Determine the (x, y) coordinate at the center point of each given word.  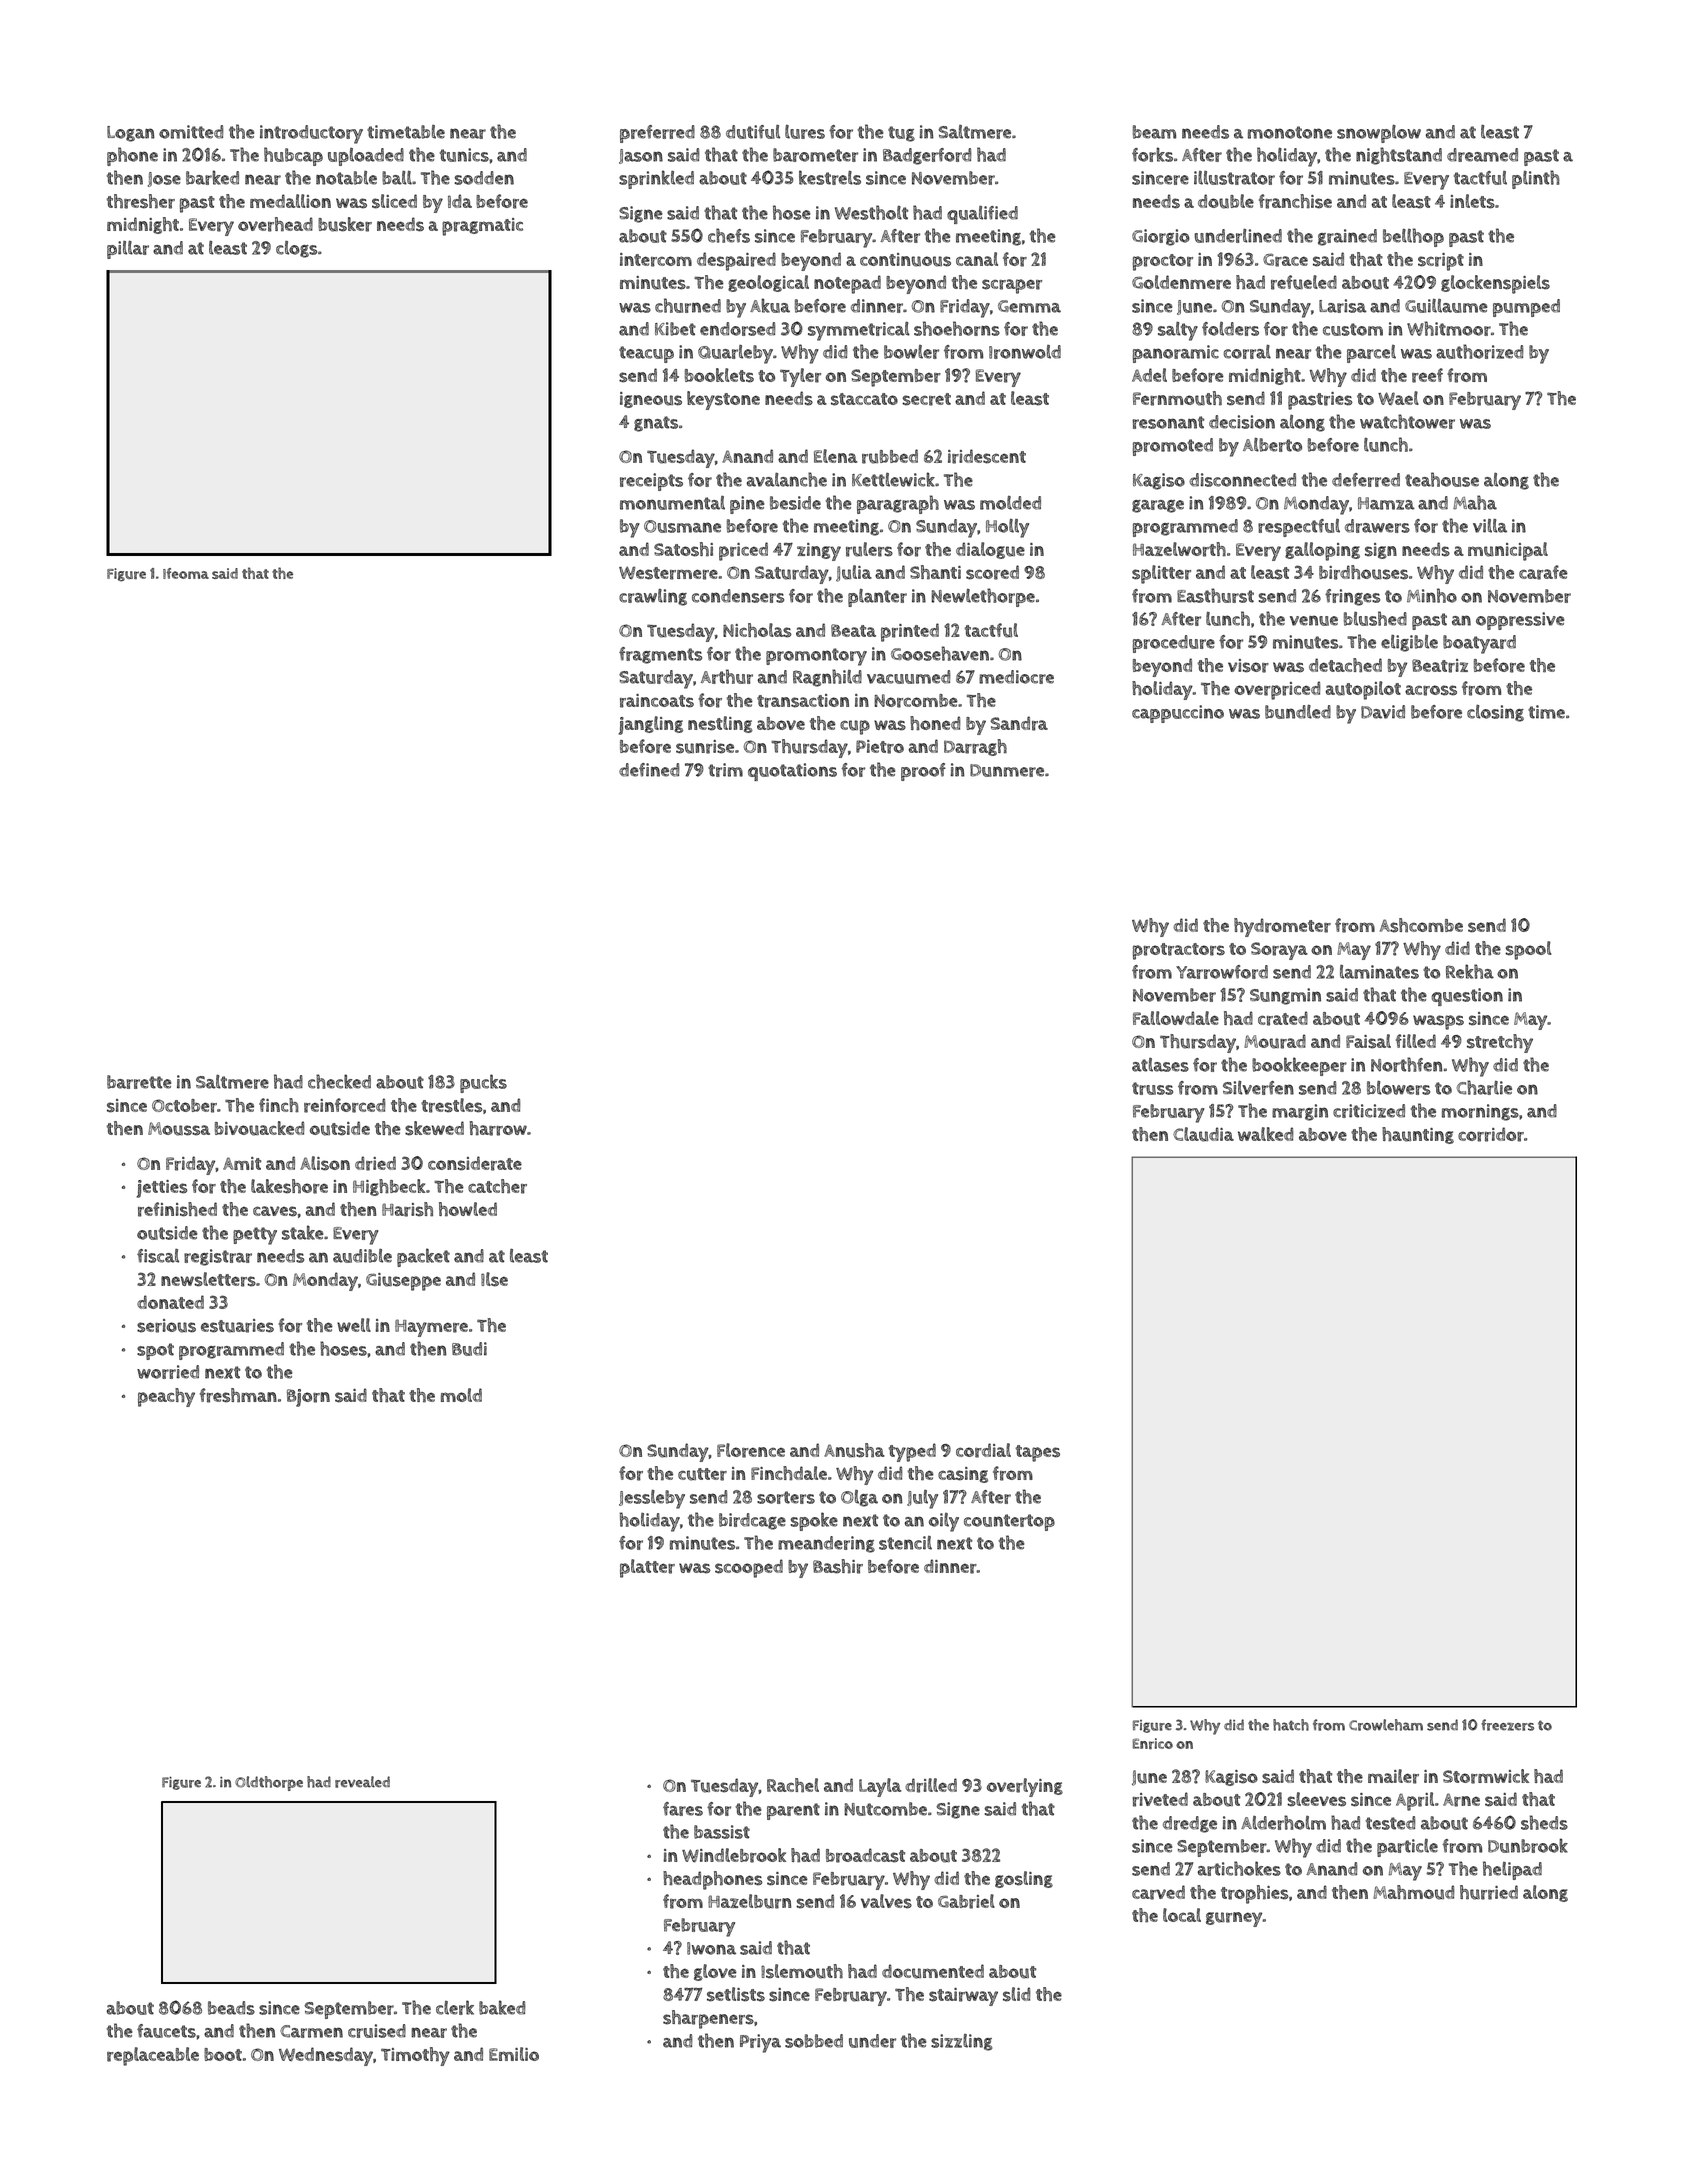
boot (223, 2054)
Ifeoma (186, 573)
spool (1528, 950)
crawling (653, 597)
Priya (760, 2043)
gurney (1234, 1919)
